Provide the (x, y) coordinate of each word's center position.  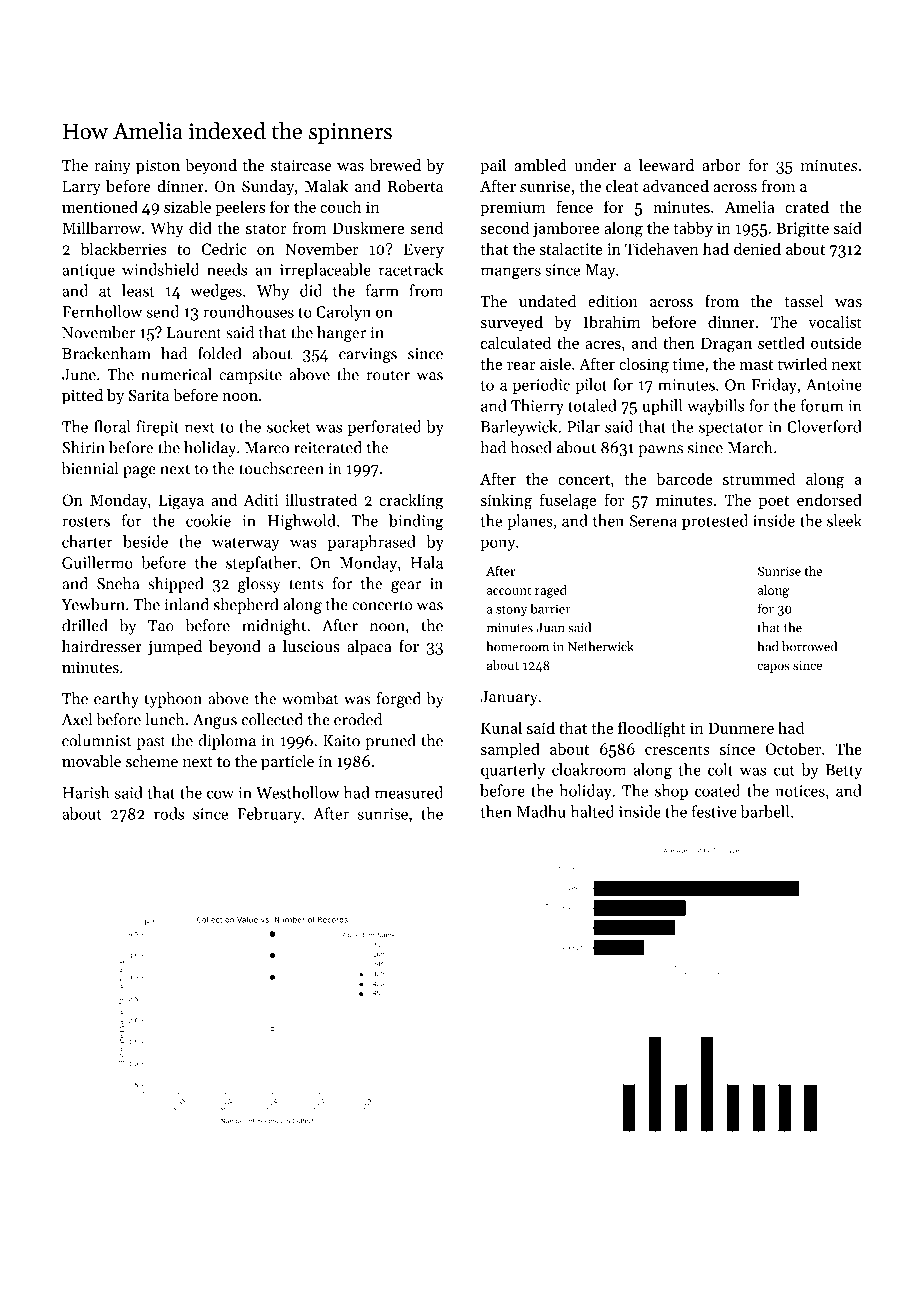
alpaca (369, 648)
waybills (715, 407)
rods (169, 813)
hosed (531, 447)
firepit (158, 428)
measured (409, 792)
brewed (395, 165)
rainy (112, 167)
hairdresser (102, 646)
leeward (666, 165)
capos (773, 668)
